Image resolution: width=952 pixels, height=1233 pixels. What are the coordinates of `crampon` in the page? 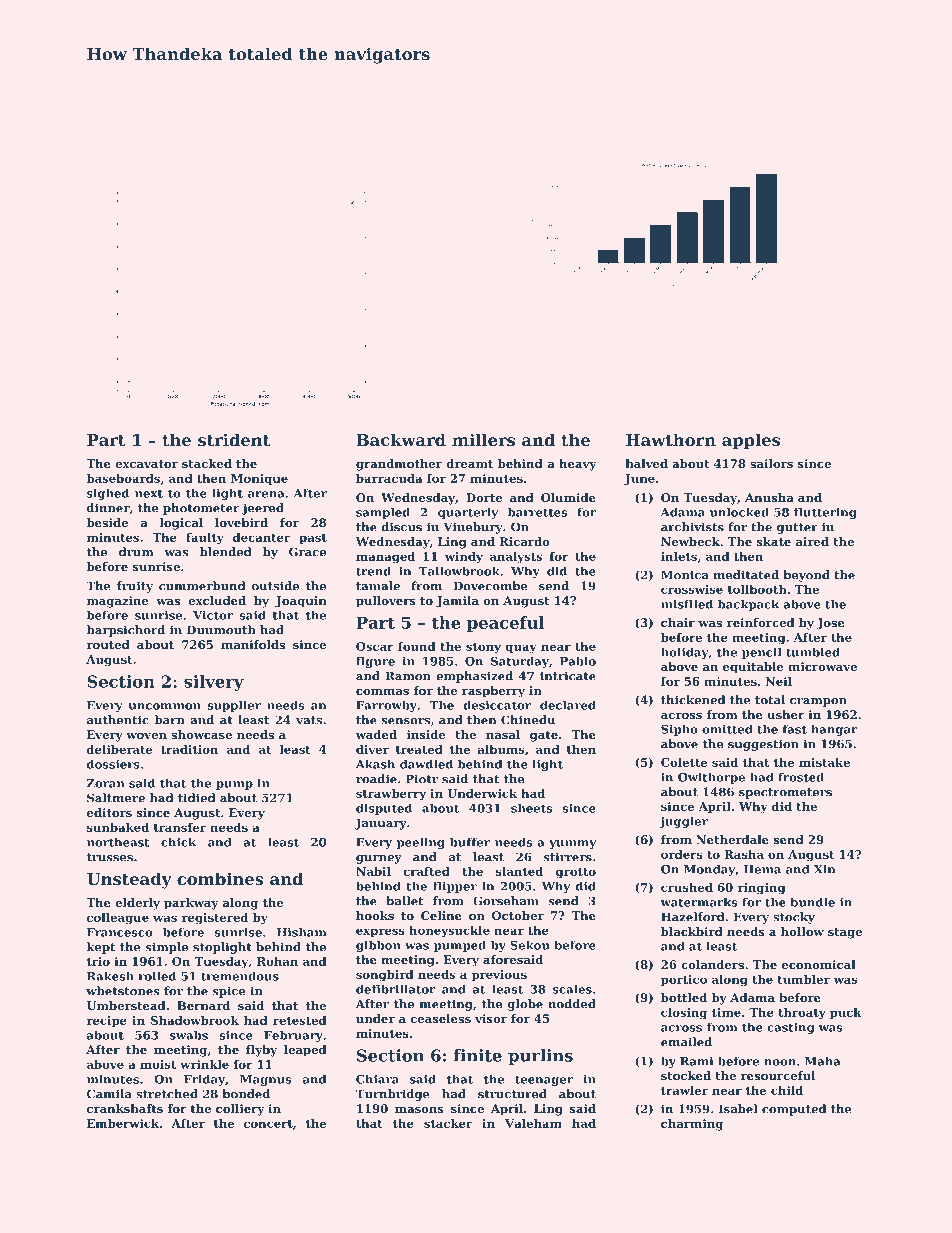 It's located at (818, 702).
